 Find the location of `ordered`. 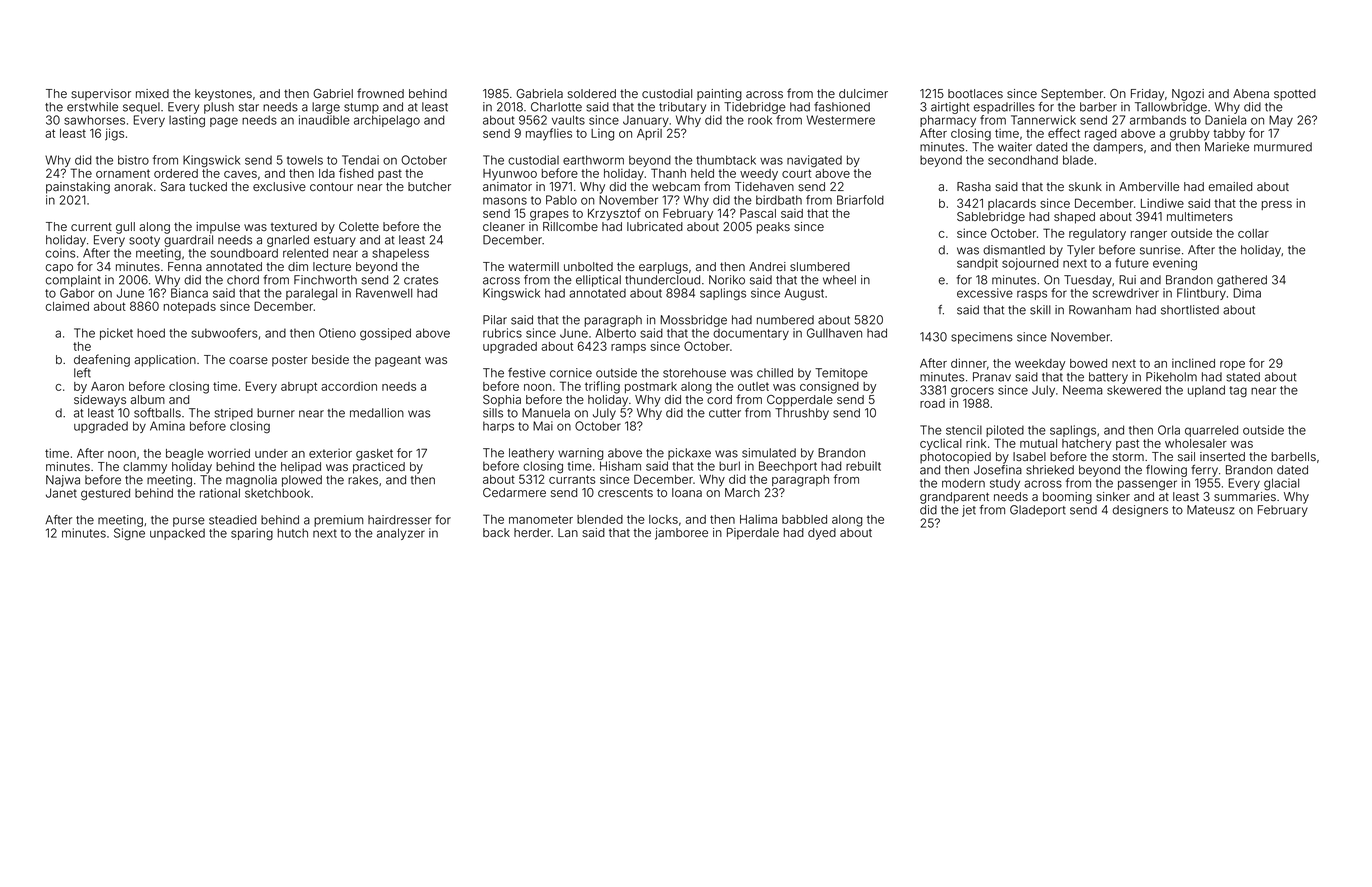

ordered is located at coordinates (176, 173).
